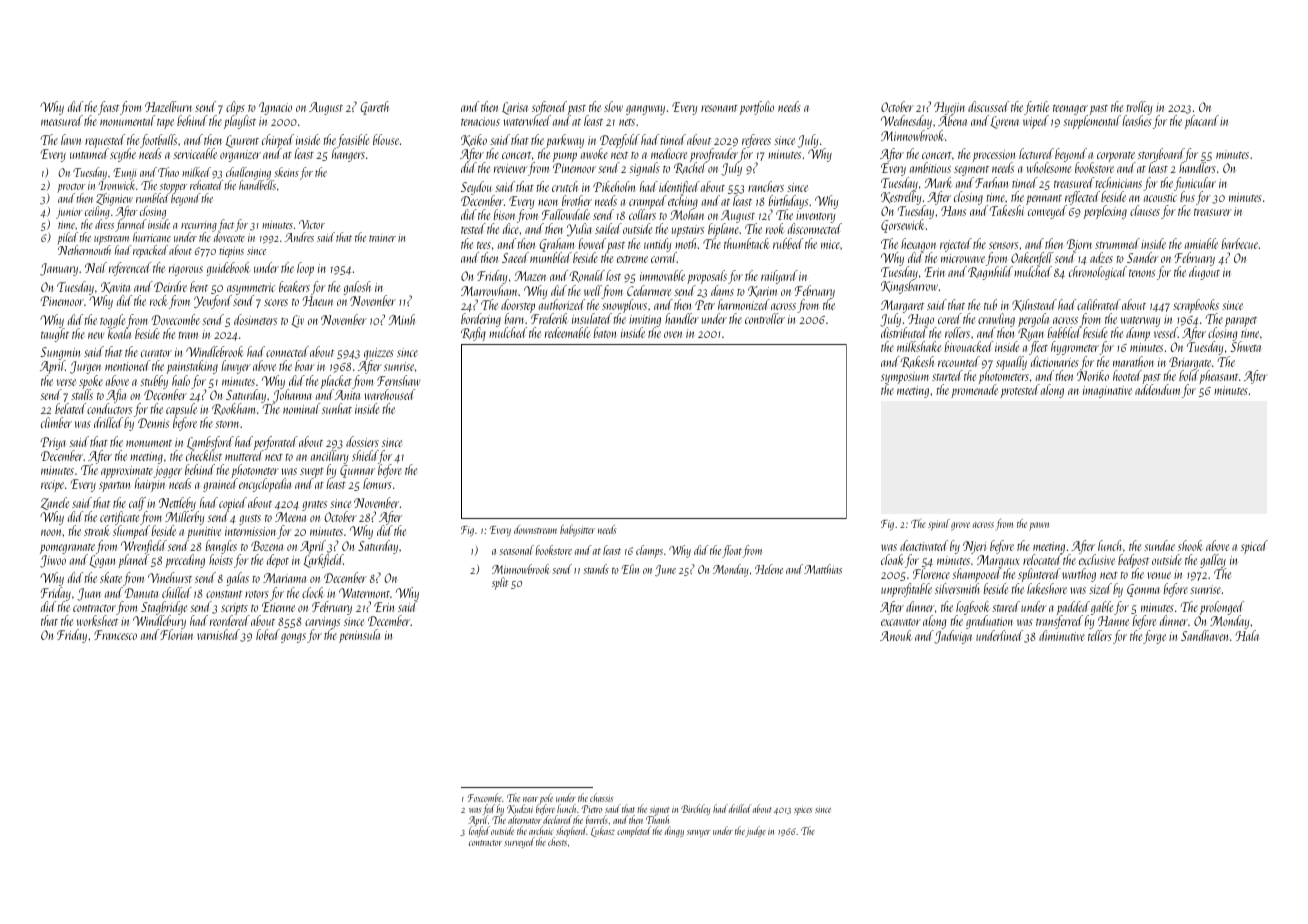  Describe the element at coordinates (613, 106) in the document. I see `slow` at that location.
